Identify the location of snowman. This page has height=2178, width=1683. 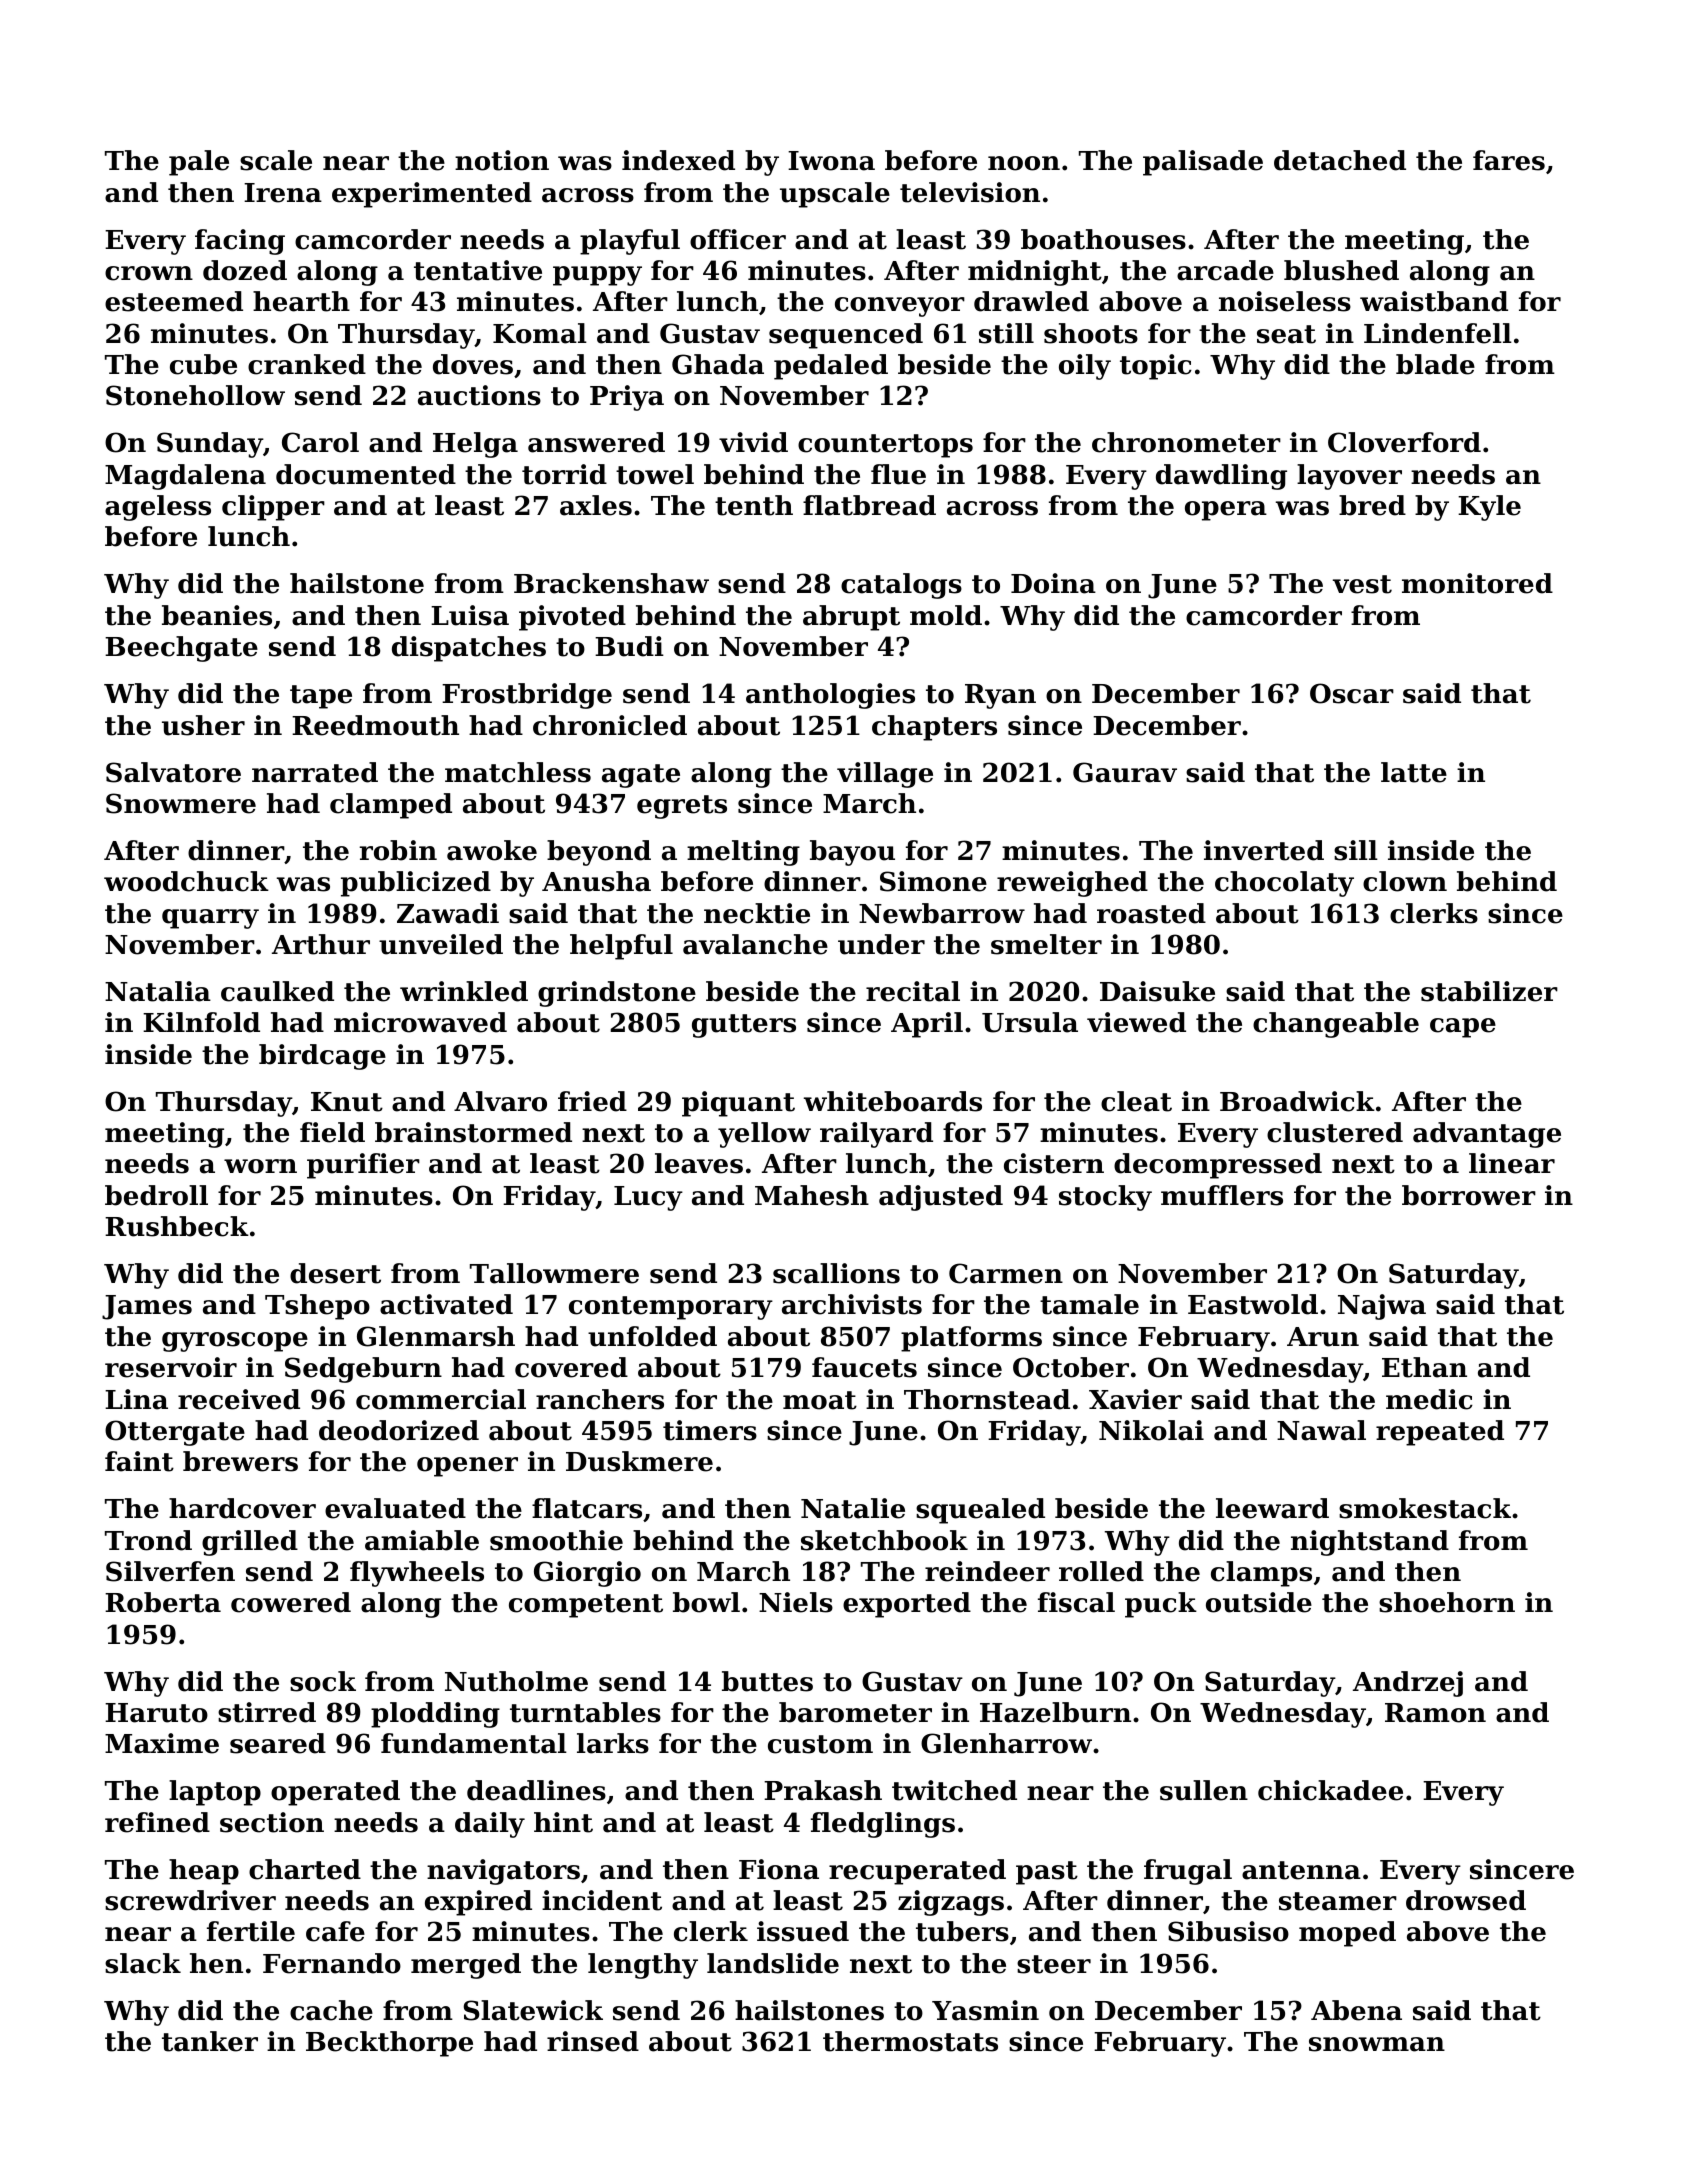
(1377, 2044).
